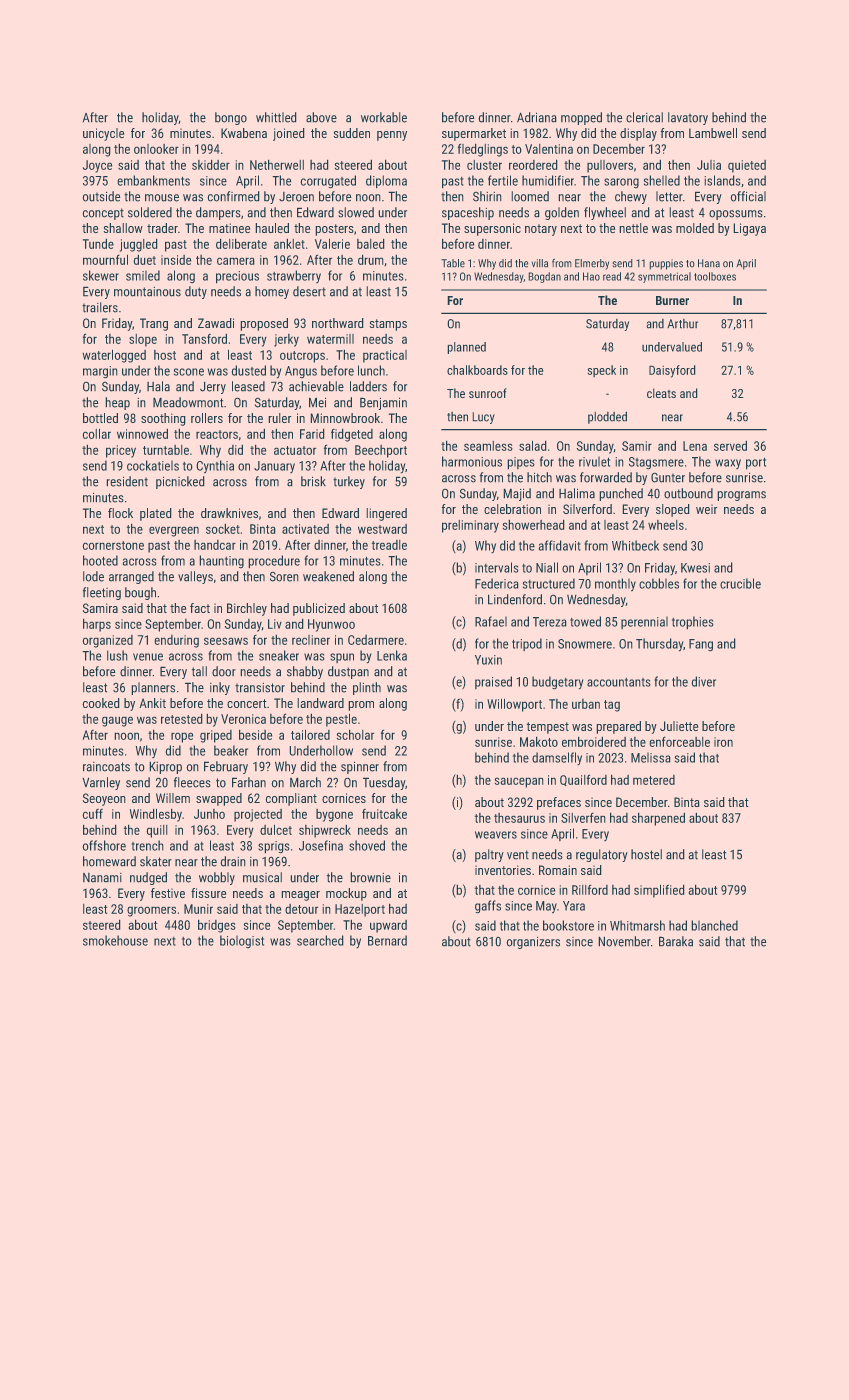  Describe the element at coordinates (544, 277) in the screenshot. I see `Bogdan` at that location.
